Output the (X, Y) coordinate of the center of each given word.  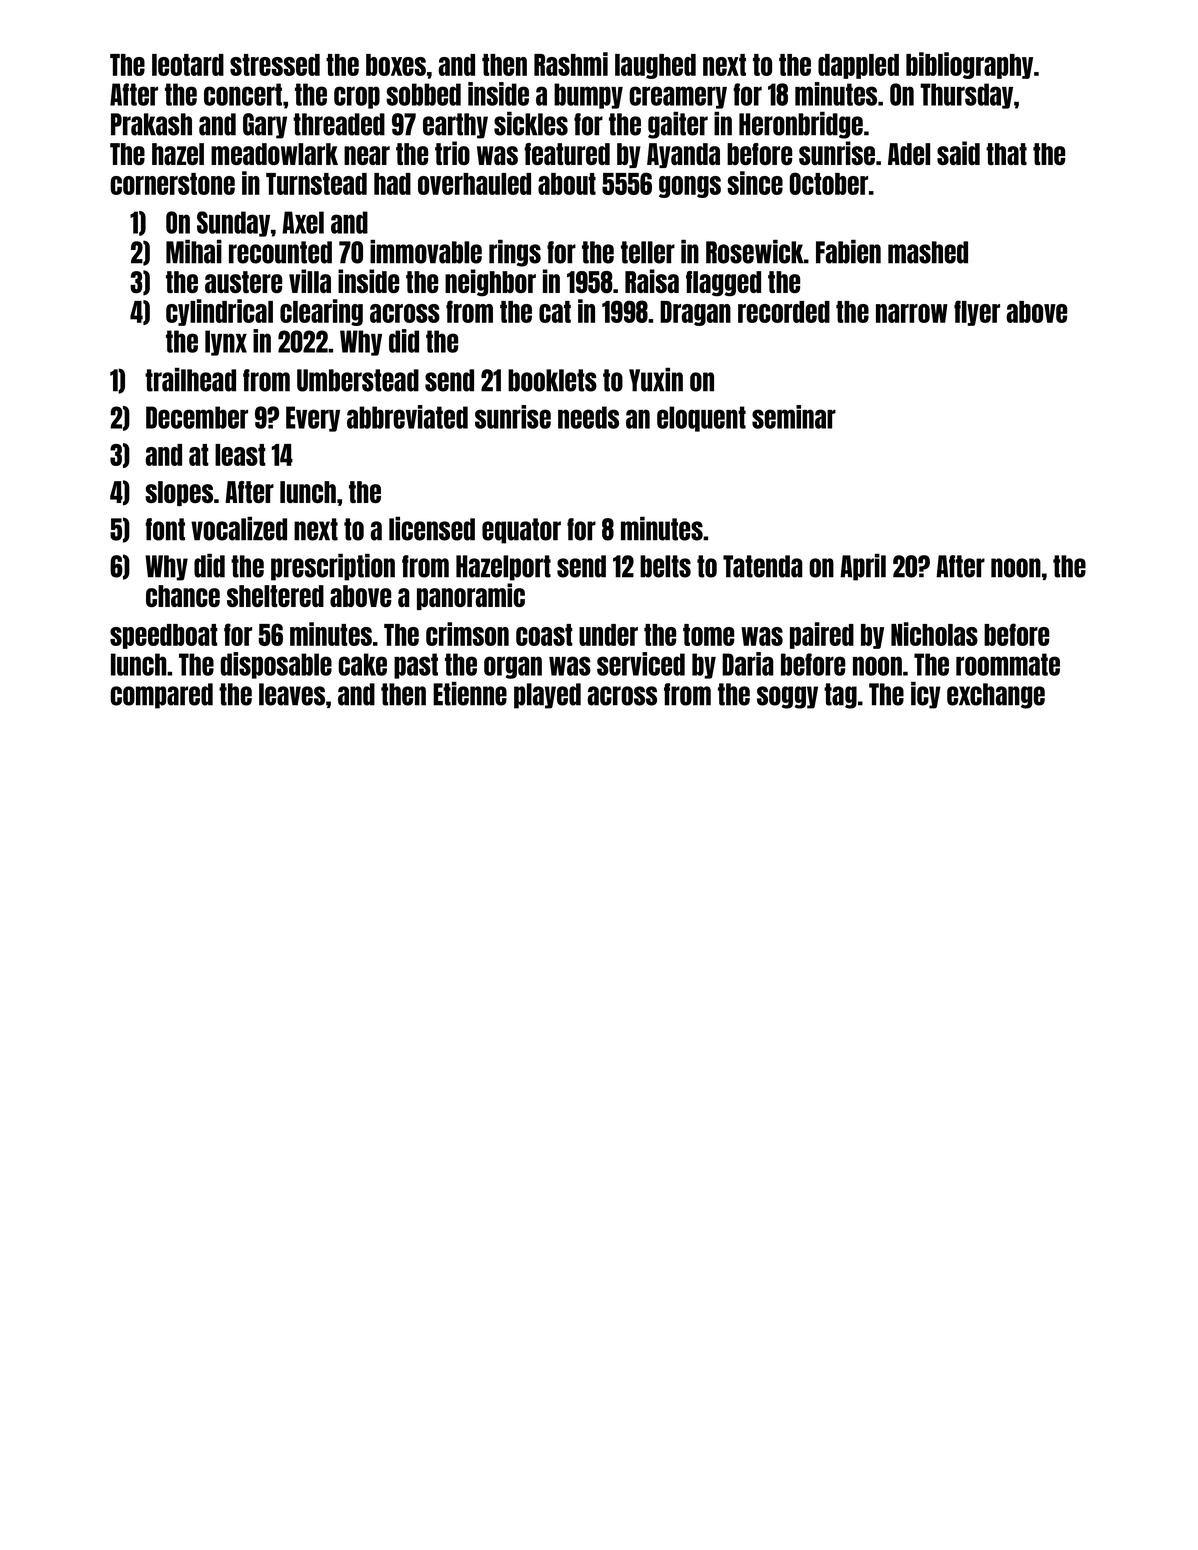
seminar (794, 417)
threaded (339, 124)
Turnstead (316, 184)
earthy (455, 126)
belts (665, 566)
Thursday (966, 96)
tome (708, 635)
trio (452, 153)
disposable (276, 665)
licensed (432, 528)
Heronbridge (801, 125)
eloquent (701, 419)
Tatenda (763, 566)
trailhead (190, 380)
